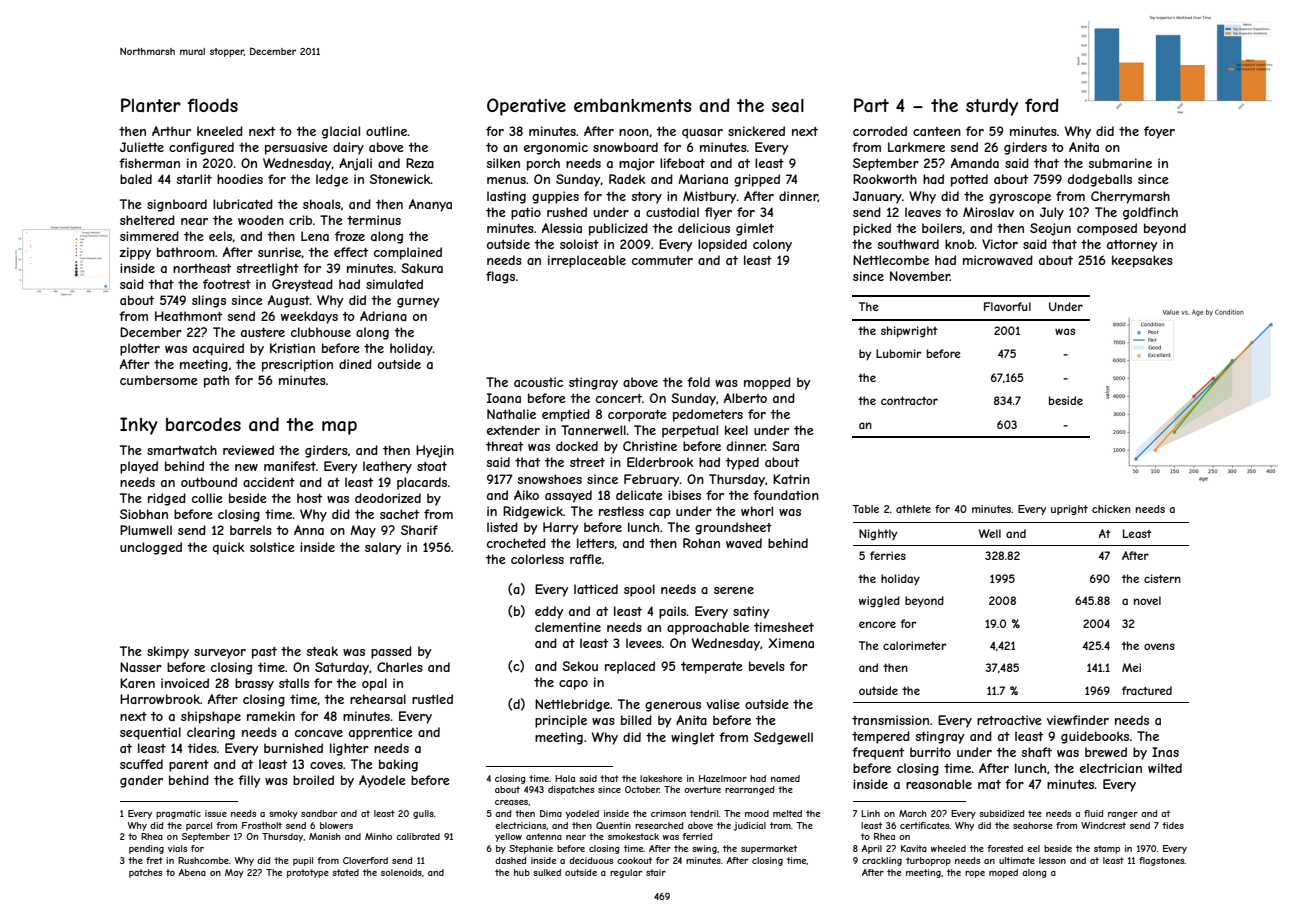  I want to click on salary, so click(383, 548).
